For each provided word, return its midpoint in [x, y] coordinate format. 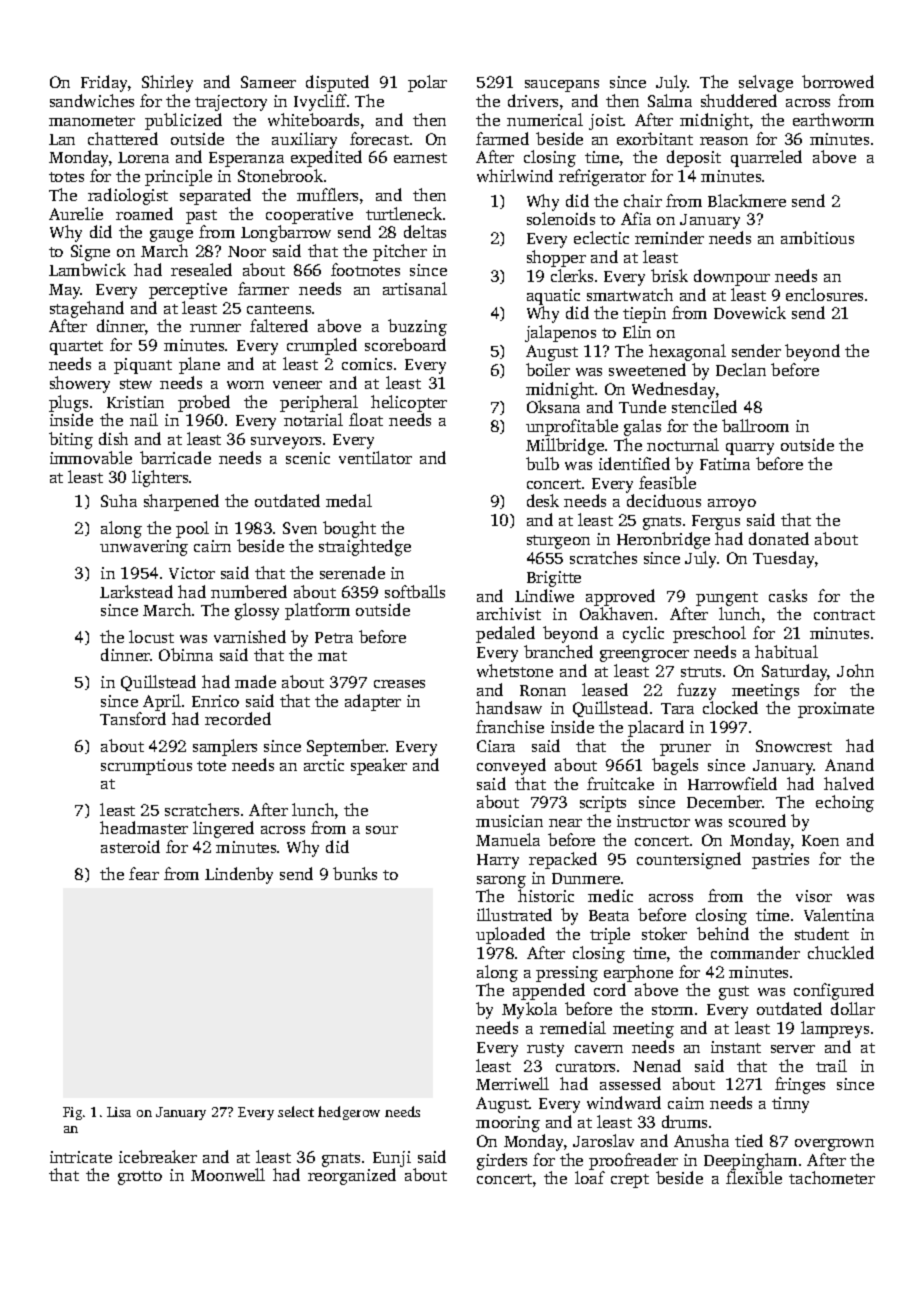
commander [755, 952]
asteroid [130, 846]
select [296, 1111]
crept [630, 1181]
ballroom [755, 425]
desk [543, 500]
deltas [425, 231]
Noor [247, 251]
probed [204, 403]
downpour [732, 277]
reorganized [352, 1176]
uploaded [510, 935]
